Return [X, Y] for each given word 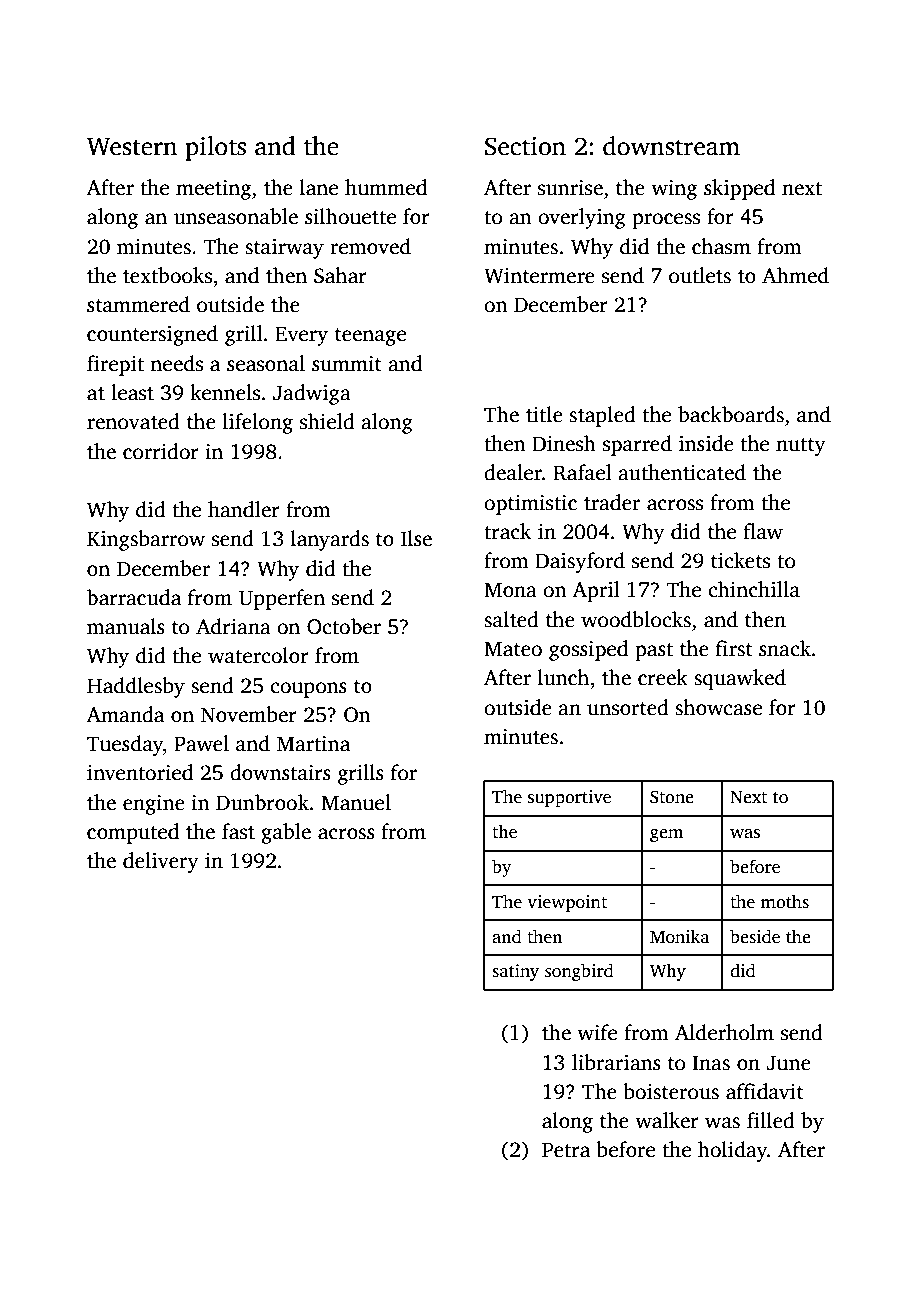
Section [525, 146]
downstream [671, 146]
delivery [161, 862]
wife [597, 1032]
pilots [215, 148]
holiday [732, 1151]
